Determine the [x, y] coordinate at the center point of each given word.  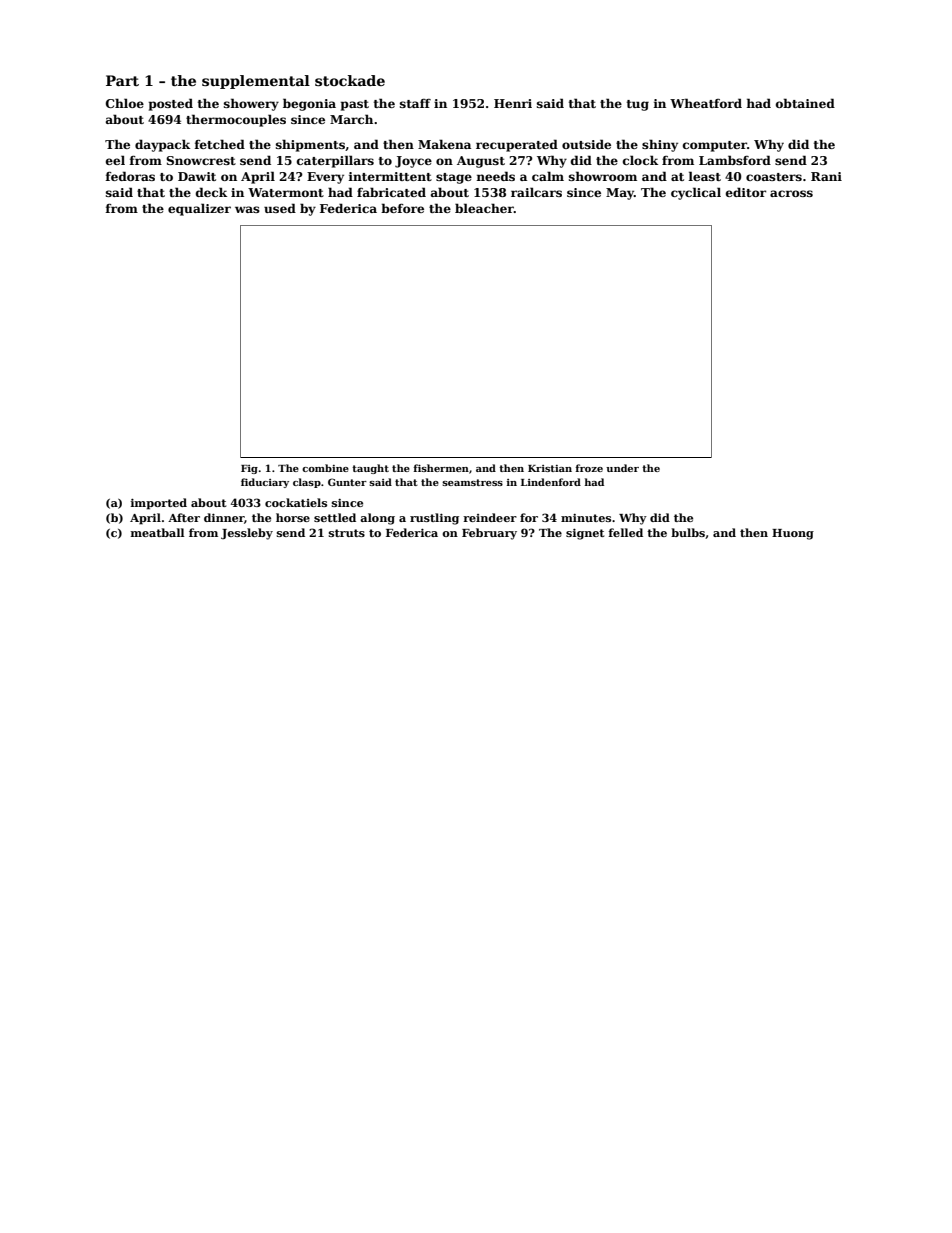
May [620, 194]
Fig [249, 469]
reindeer [490, 517]
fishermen [441, 468]
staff [415, 103]
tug [638, 105]
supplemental [256, 82]
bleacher [484, 208]
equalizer [199, 209]
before [402, 208]
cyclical [696, 193]
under [622, 468]
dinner [224, 517]
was [247, 209]
